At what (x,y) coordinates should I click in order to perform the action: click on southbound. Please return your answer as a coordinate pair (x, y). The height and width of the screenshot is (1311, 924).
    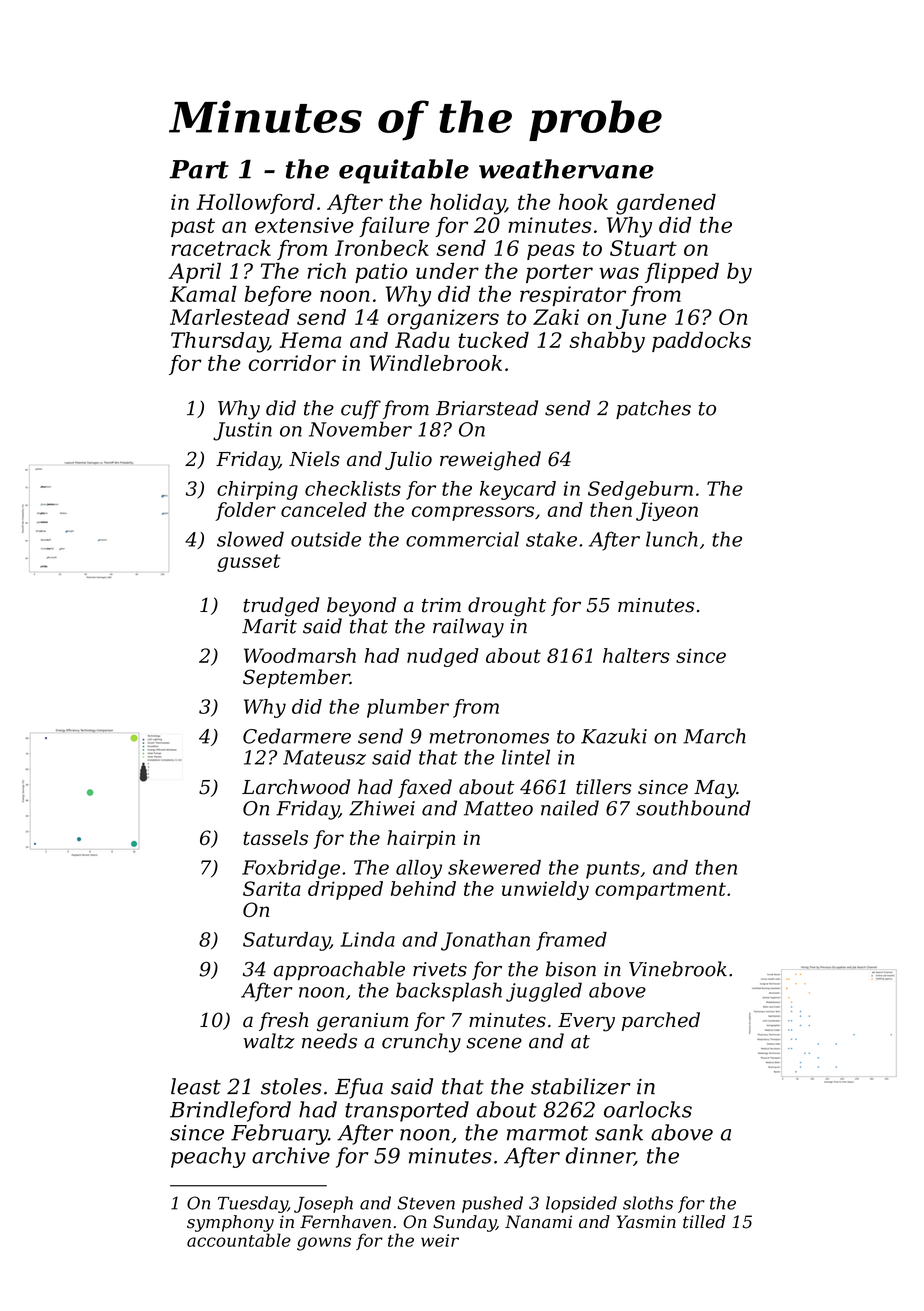
    Looking at the image, I should click on (693, 808).
